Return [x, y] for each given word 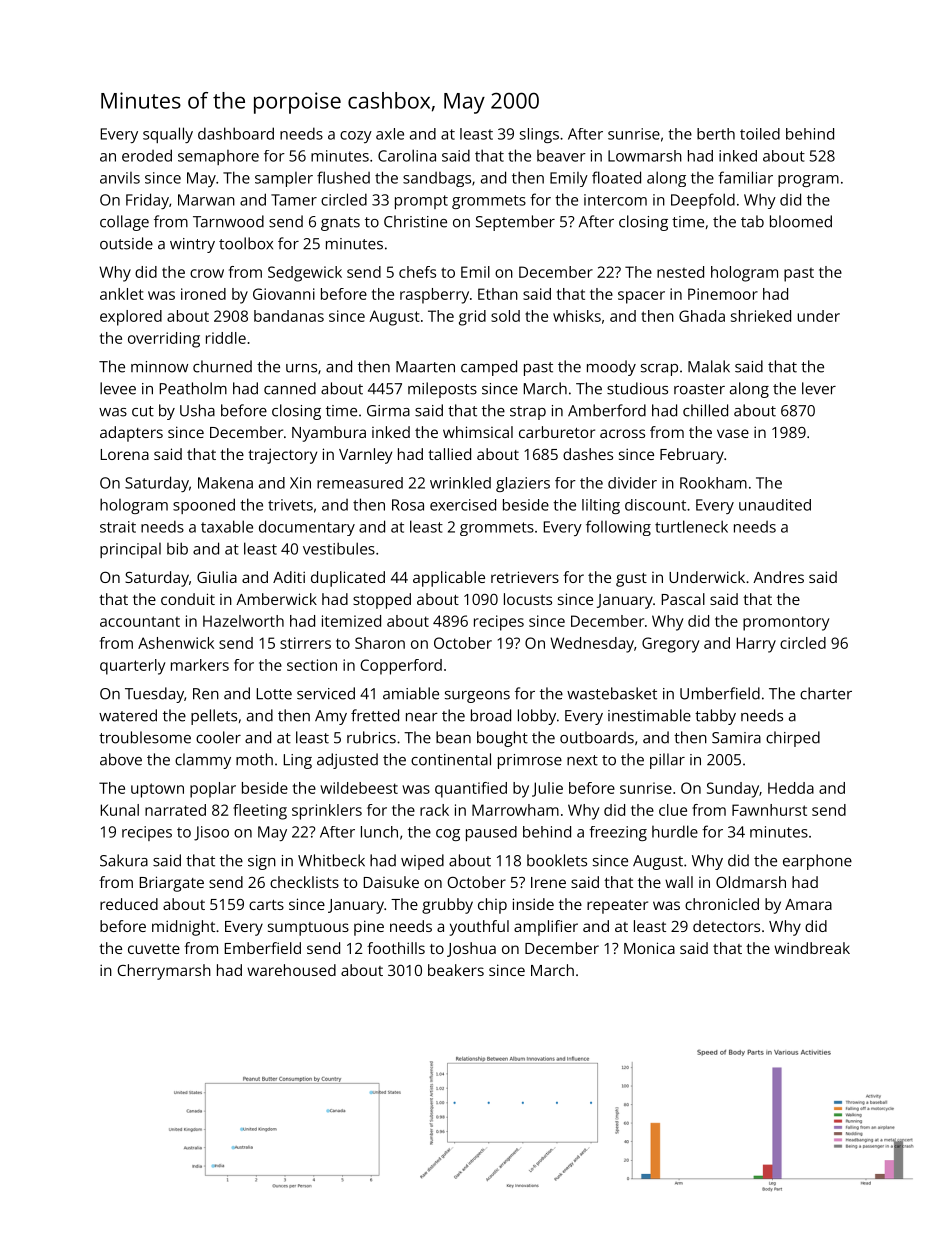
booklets [557, 860]
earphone [817, 862]
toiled [760, 134]
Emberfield [263, 948]
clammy [203, 761]
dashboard [236, 133]
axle [390, 134]
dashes [588, 454]
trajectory [282, 456]
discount [655, 505]
